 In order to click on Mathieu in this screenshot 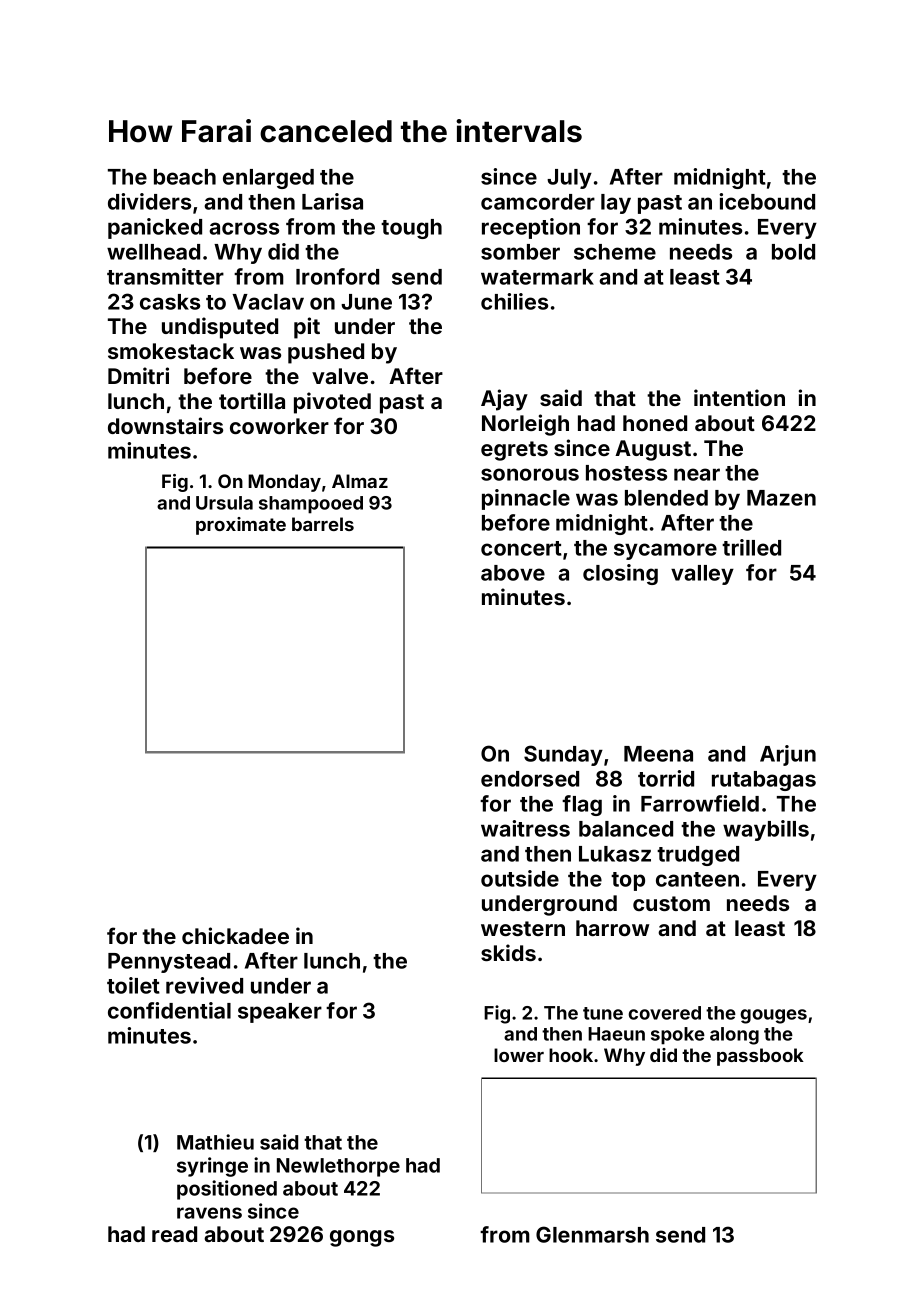, I will do `click(215, 1142)`.
